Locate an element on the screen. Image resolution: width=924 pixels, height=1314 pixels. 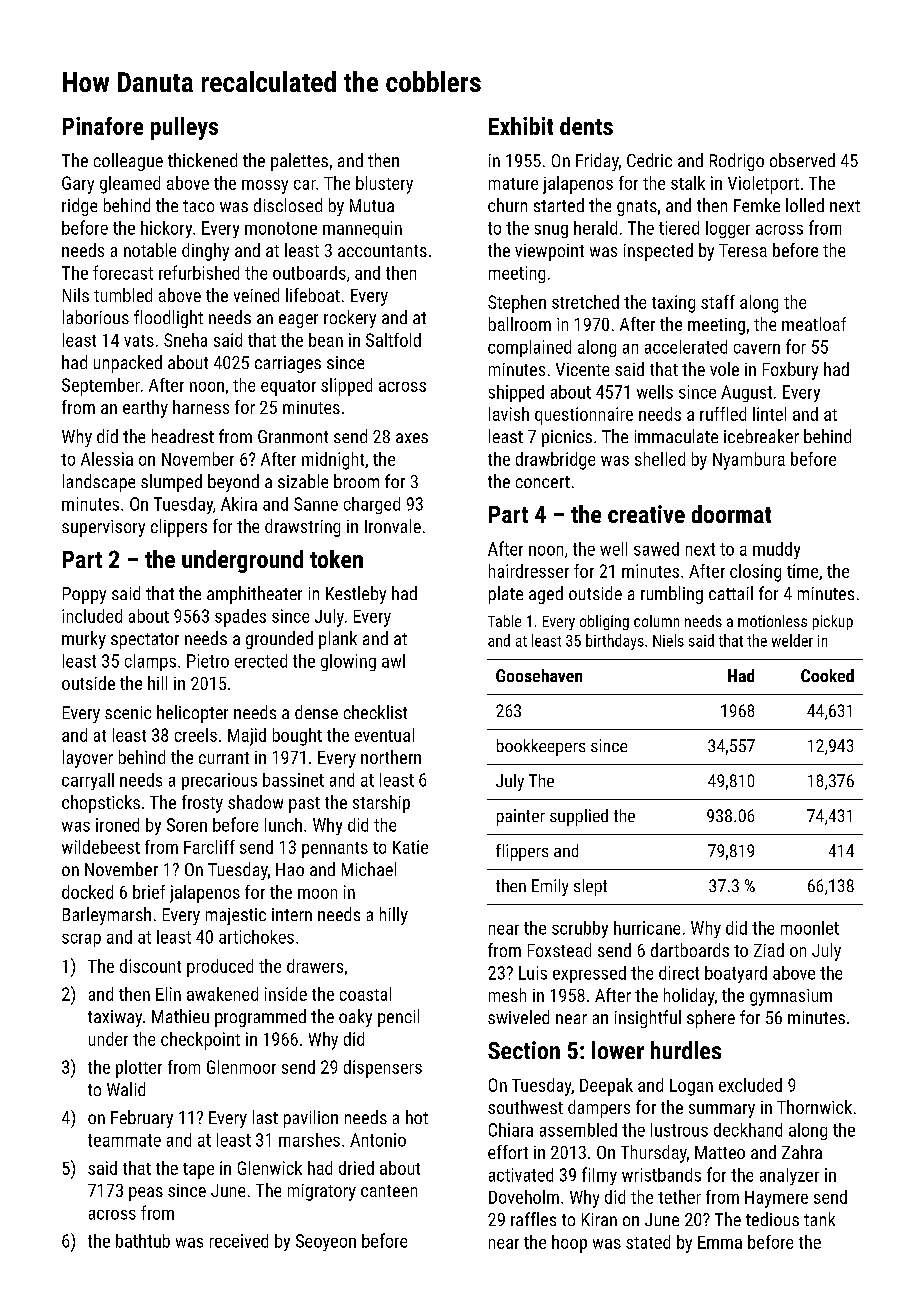
axes is located at coordinates (412, 438).
